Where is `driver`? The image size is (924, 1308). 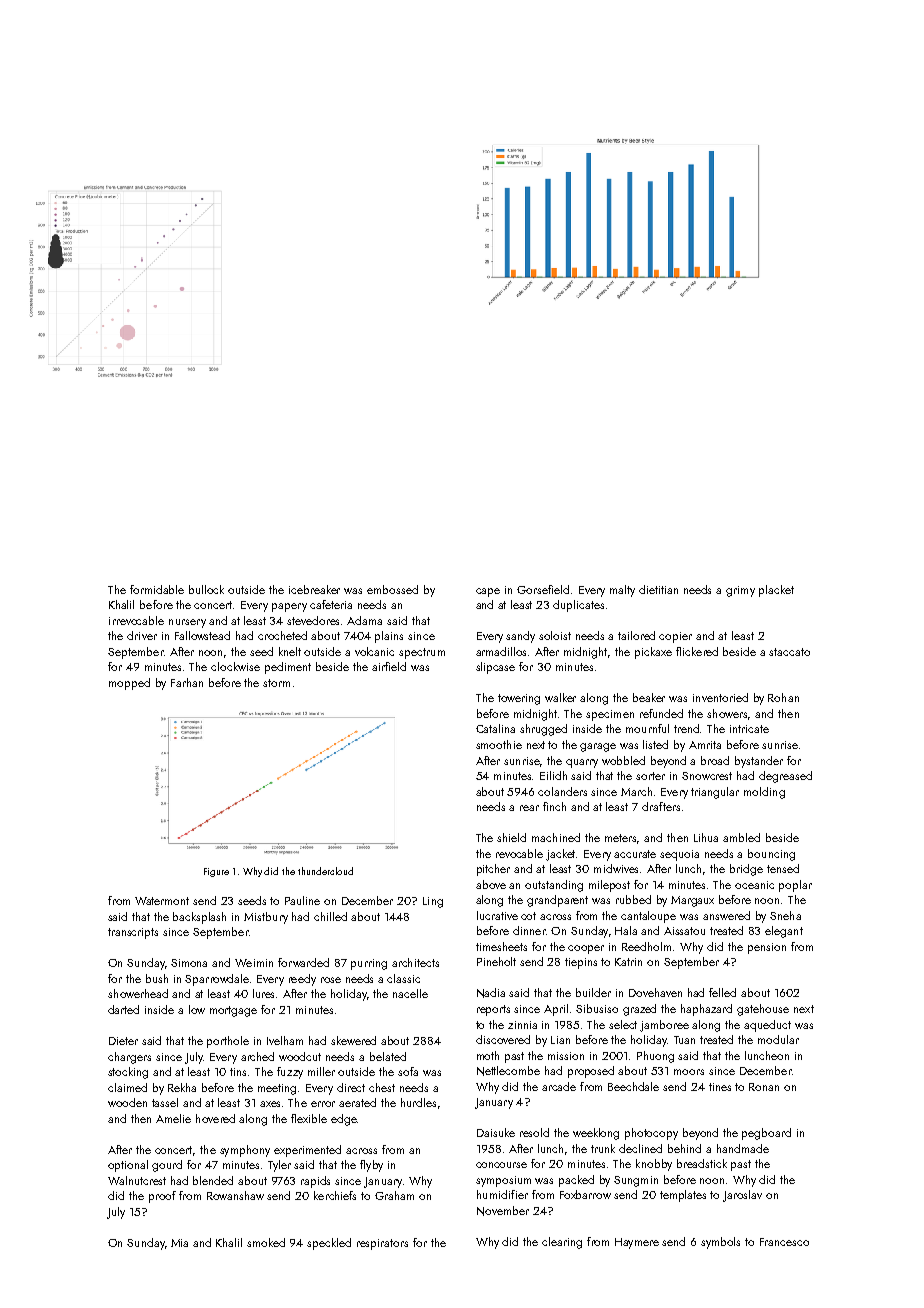
driver is located at coordinates (142, 635).
